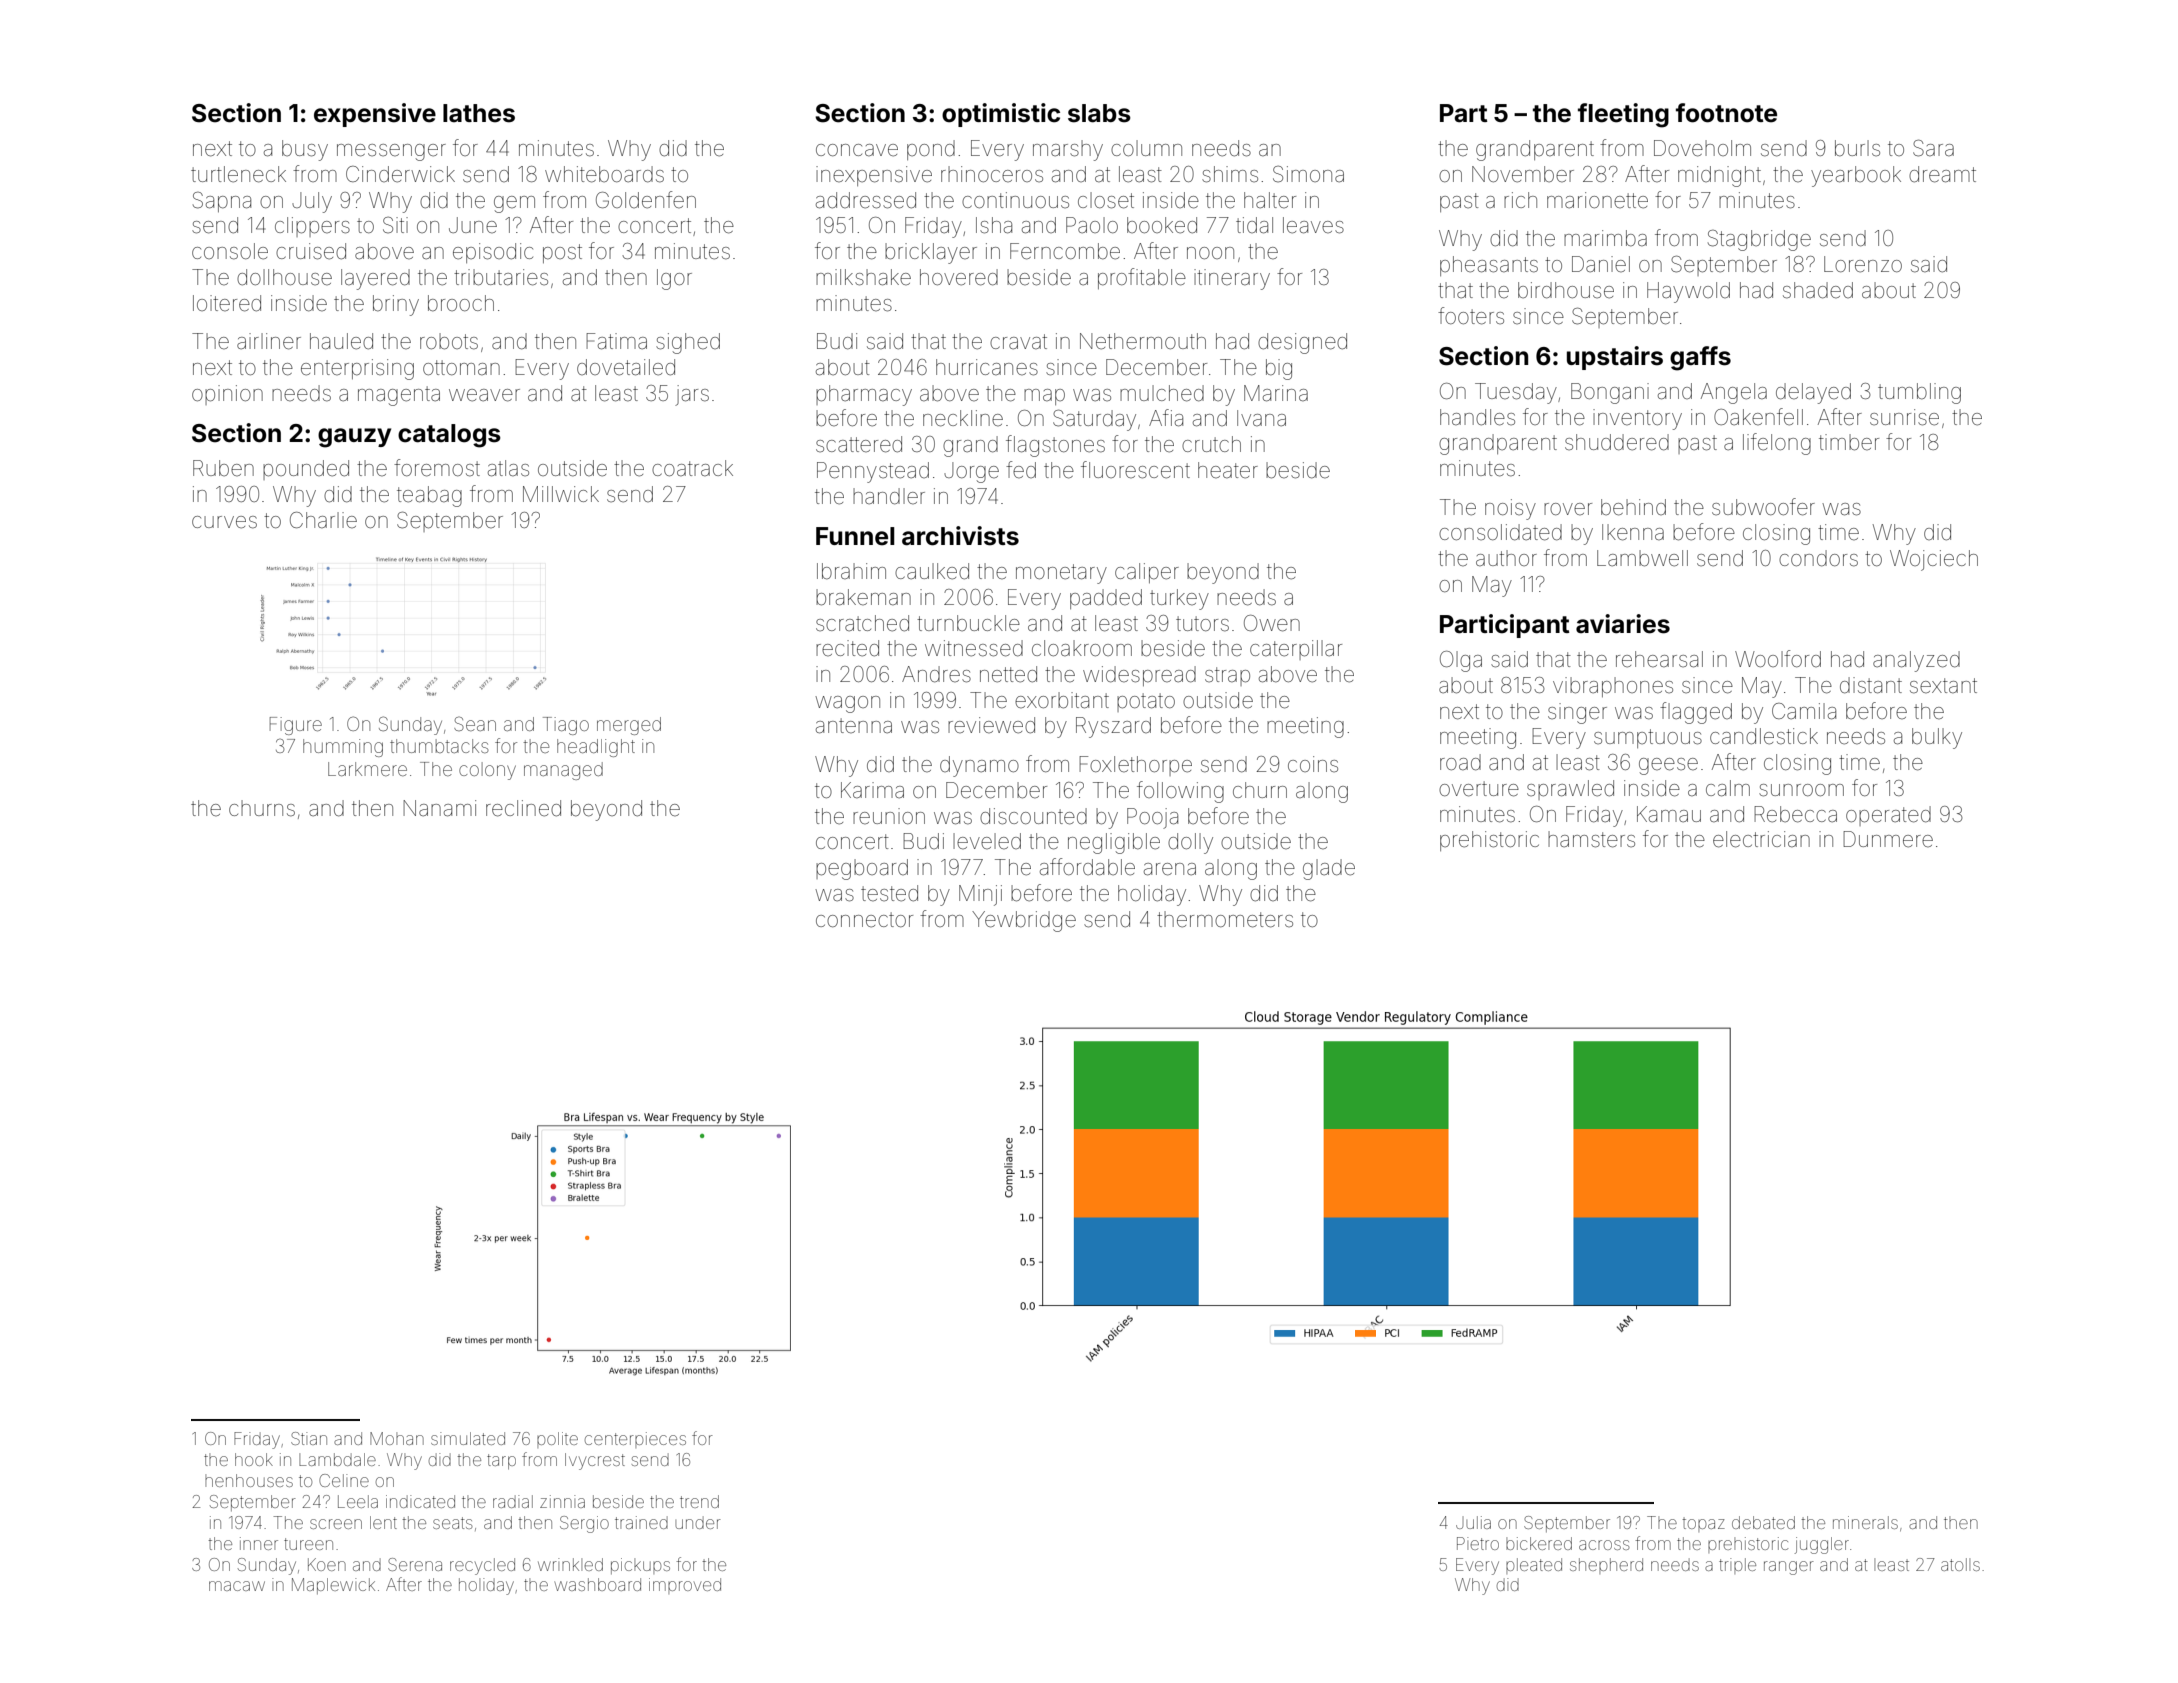  I want to click on atlas, so click(508, 468).
